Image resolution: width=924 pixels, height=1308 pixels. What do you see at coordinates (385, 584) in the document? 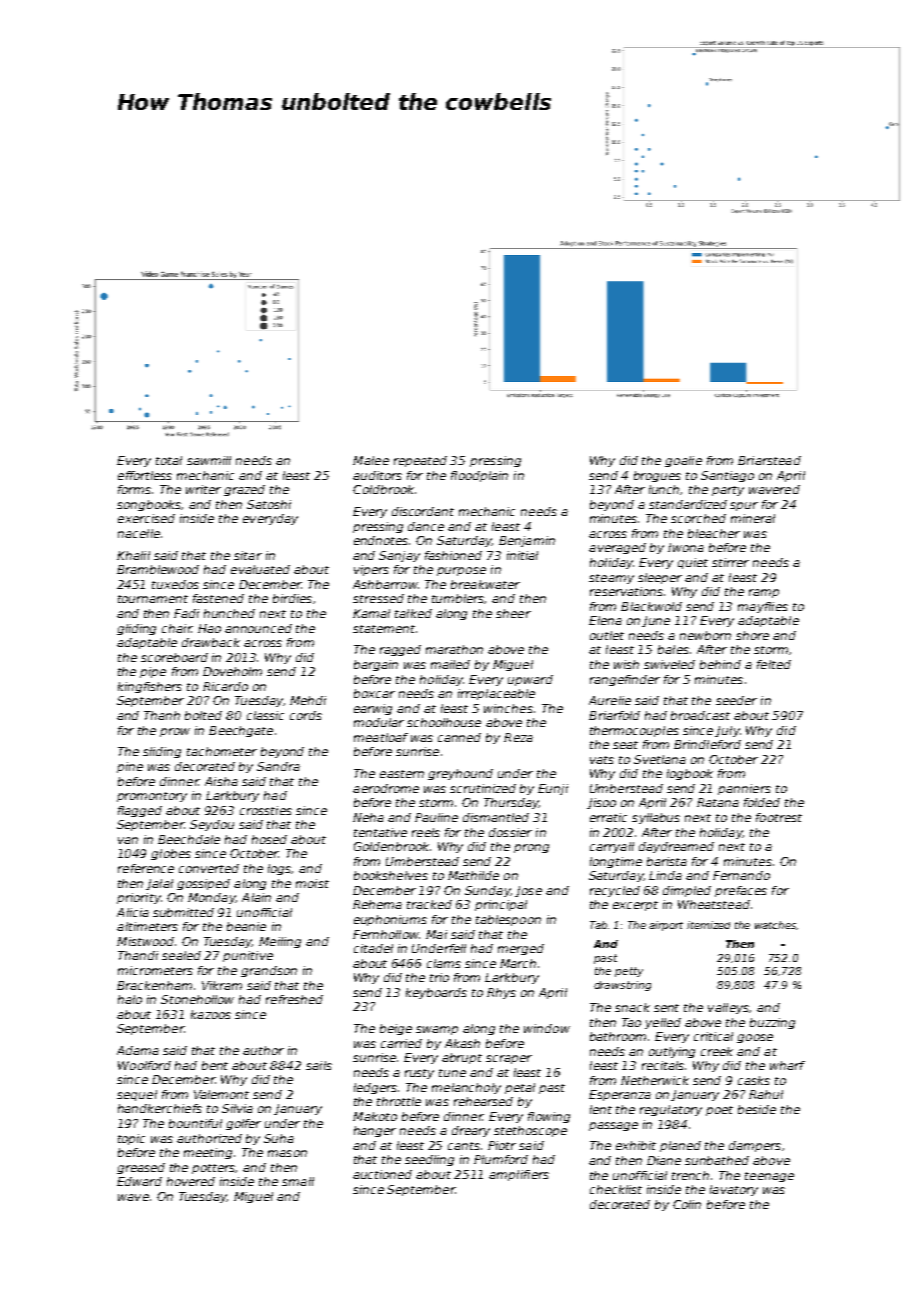
I see `Ashbarrow` at bounding box center [385, 584].
